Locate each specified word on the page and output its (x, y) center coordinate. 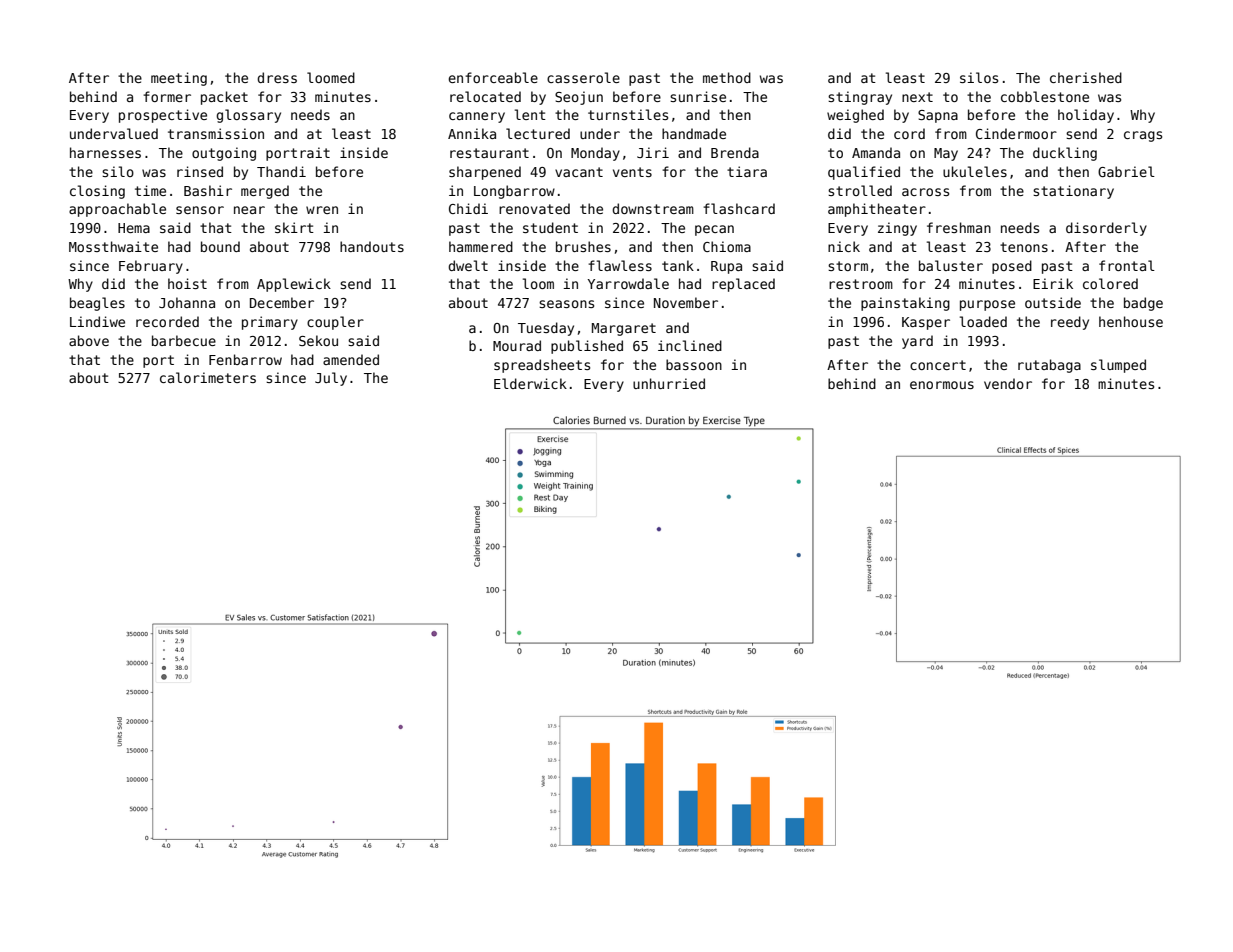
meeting (179, 79)
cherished (1086, 77)
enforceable (493, 77)
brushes (583, 246)
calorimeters (208, 377)
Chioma (727, 246)
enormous (942, 385)
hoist (187, 283)
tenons (1024, 247)
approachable (117, 210)
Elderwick (530, 383)
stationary (1073, 192)
